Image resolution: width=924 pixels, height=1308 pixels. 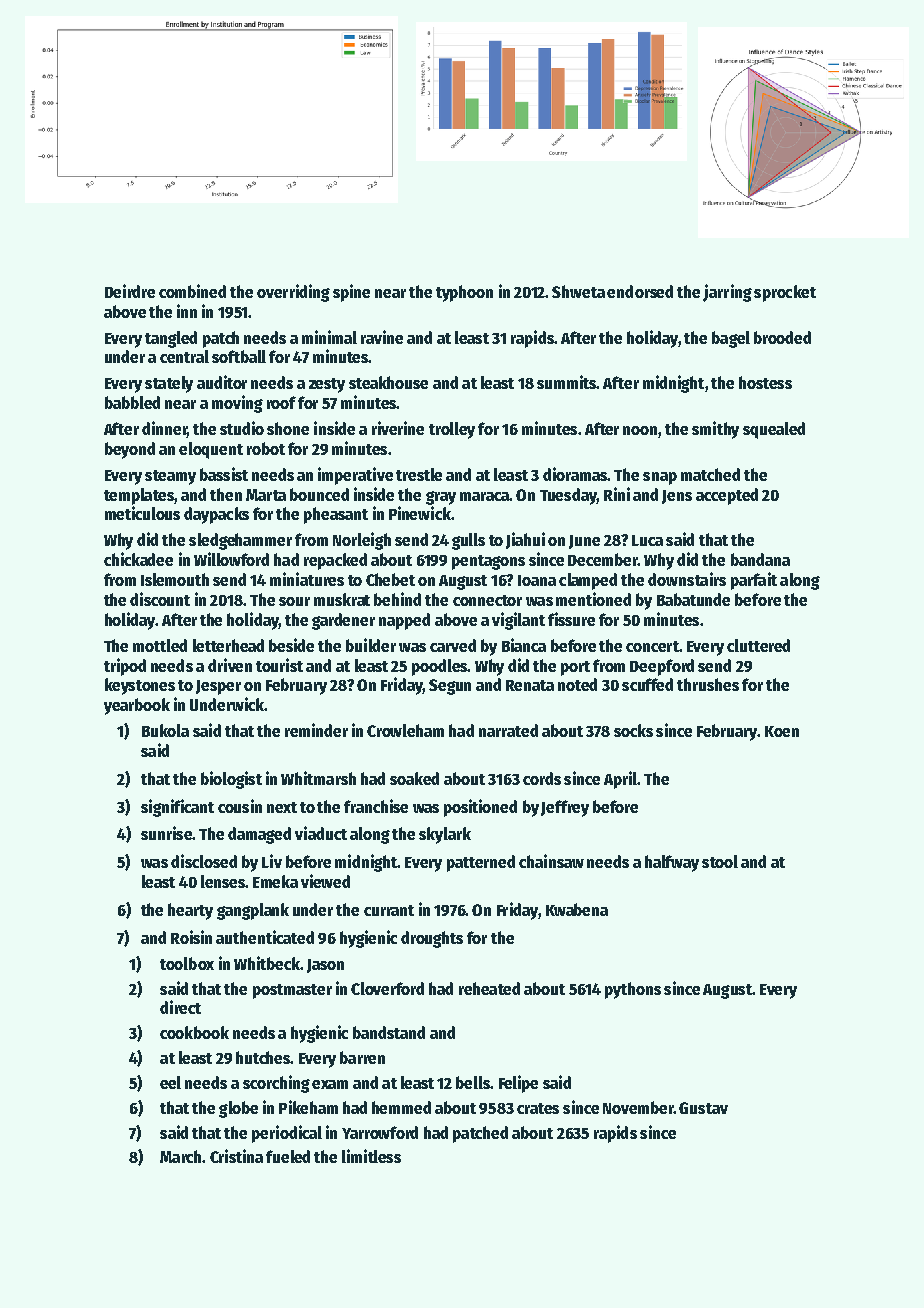 I want to click on discount, so click(x=160, y=599).
